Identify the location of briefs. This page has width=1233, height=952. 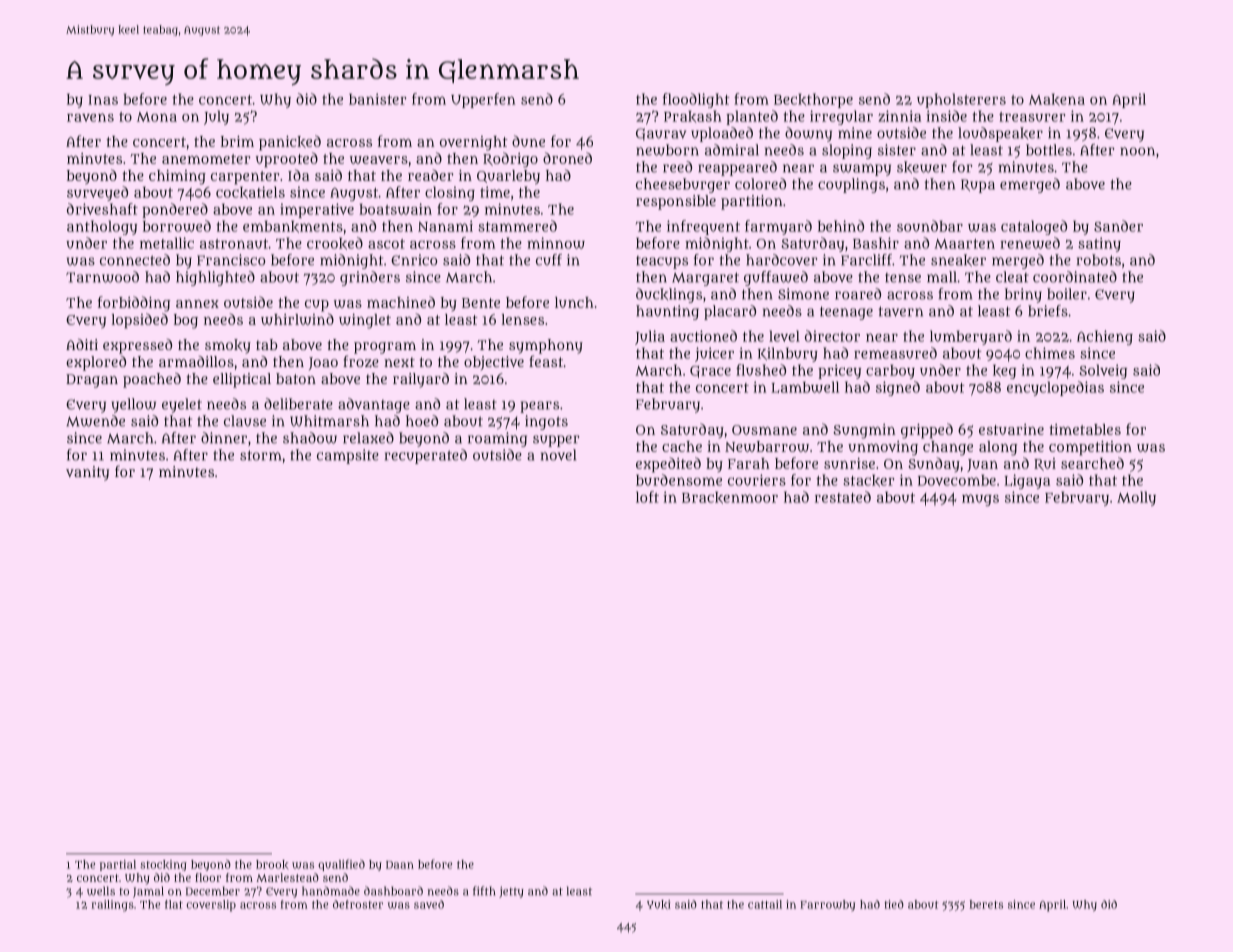
(1048, 311).
